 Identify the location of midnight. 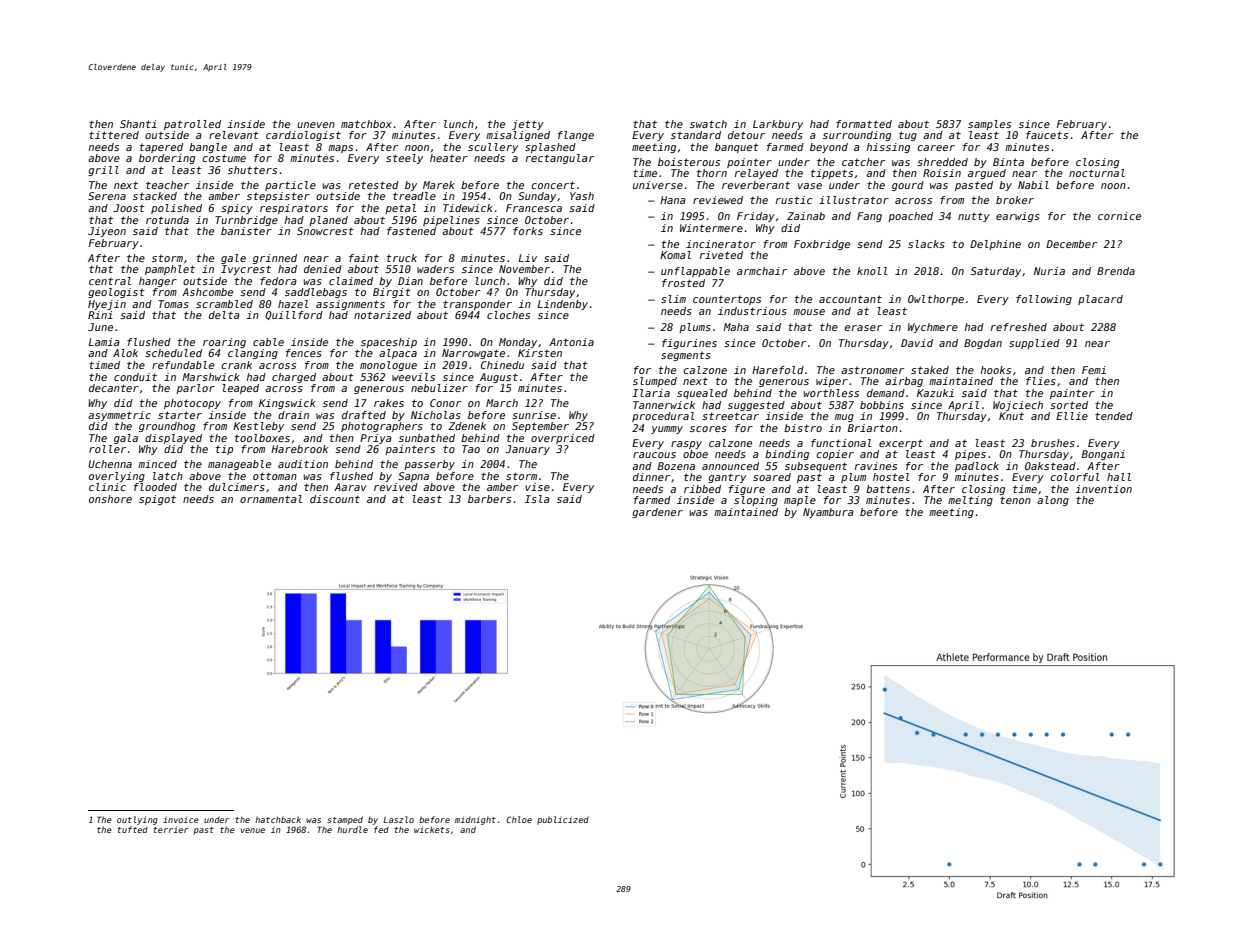
(475, 820).
